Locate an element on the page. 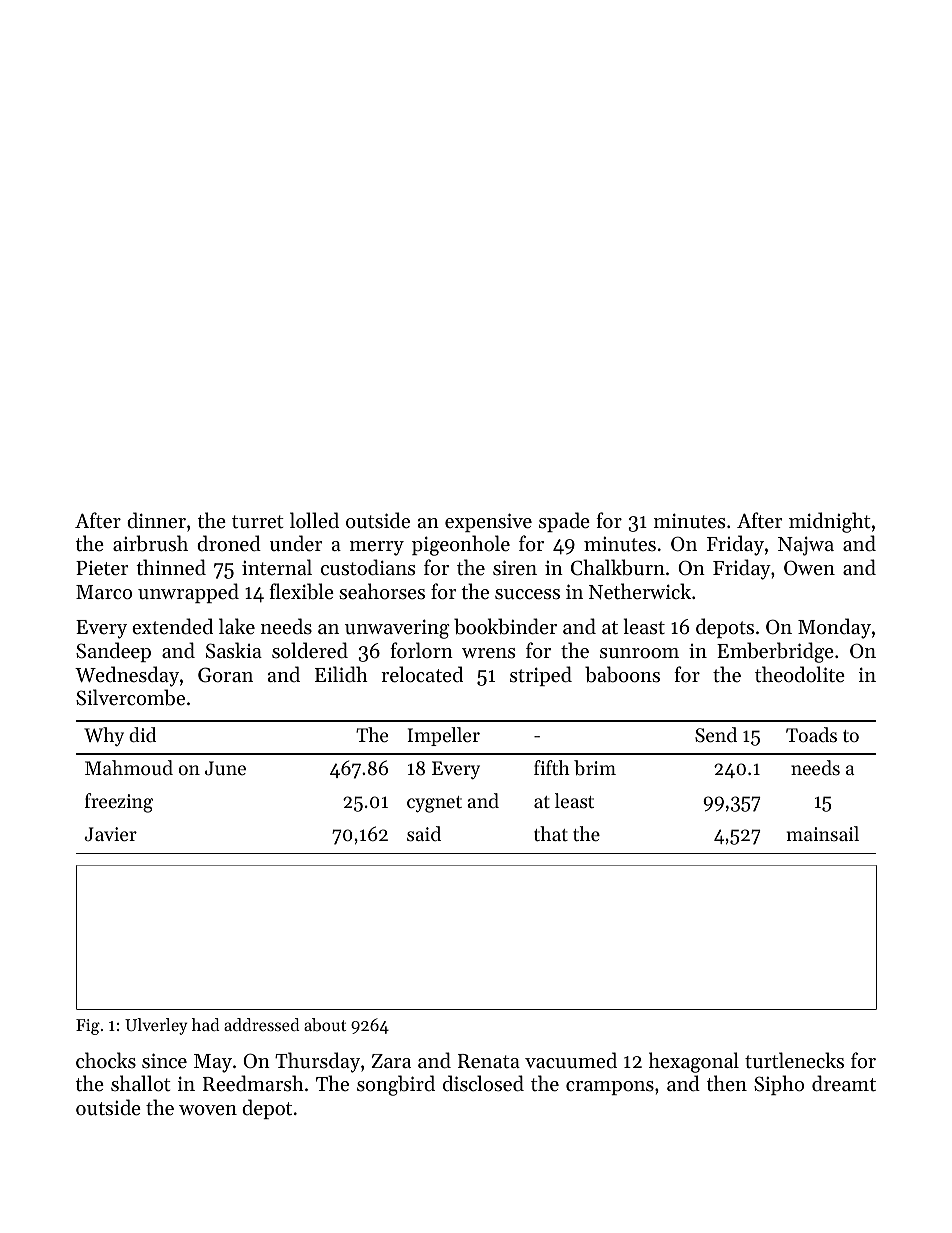 The width and height of the image is (952, 1233). Toads is located at coordinates (811, 734).
